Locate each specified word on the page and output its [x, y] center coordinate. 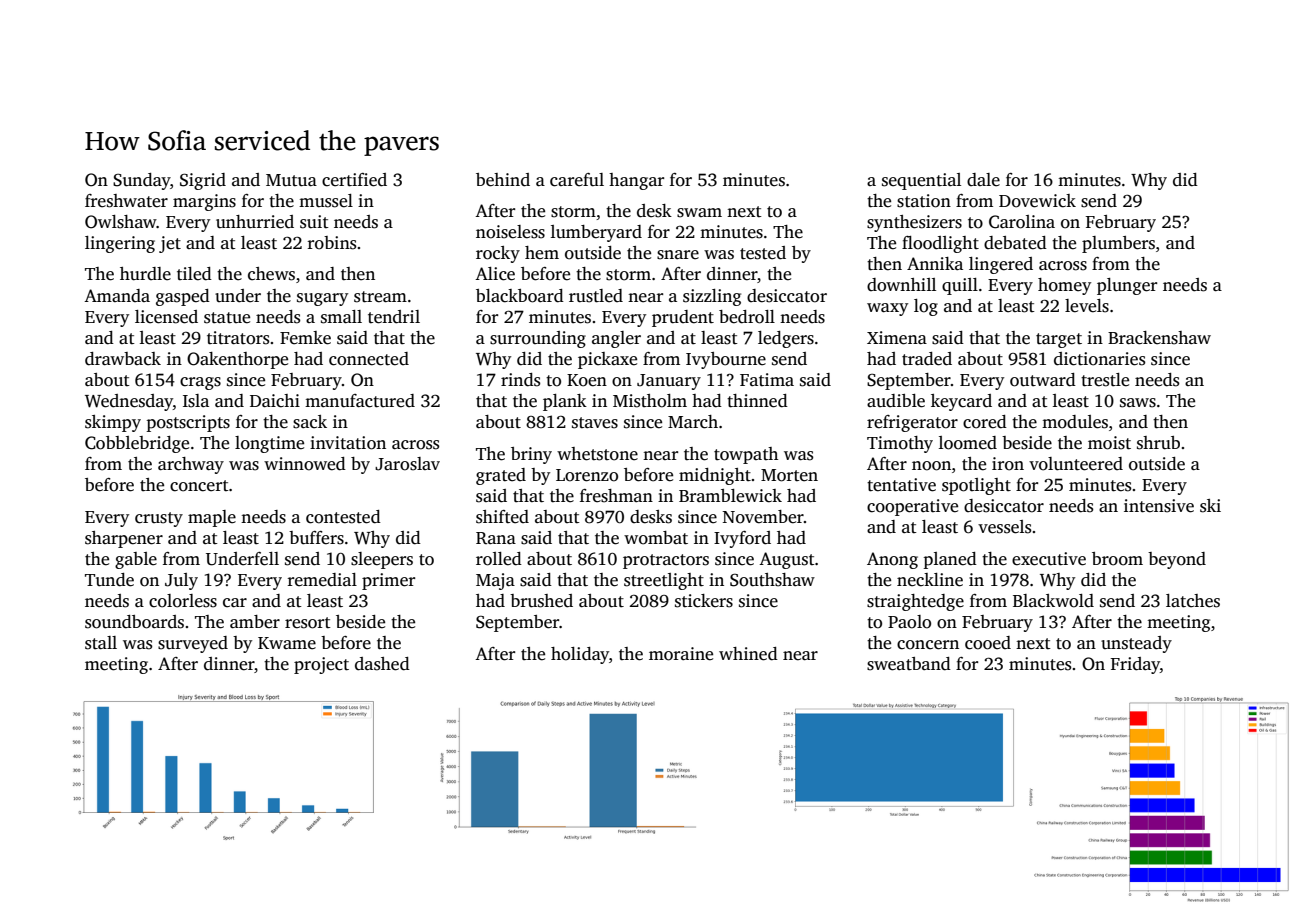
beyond [1177, 560]
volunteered [1076, 464]
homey [1064, 286]
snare [678, 255]
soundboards [134, 622]
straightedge [915, 602]
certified [354, 180]
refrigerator [912, 423]
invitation [348, 443]
